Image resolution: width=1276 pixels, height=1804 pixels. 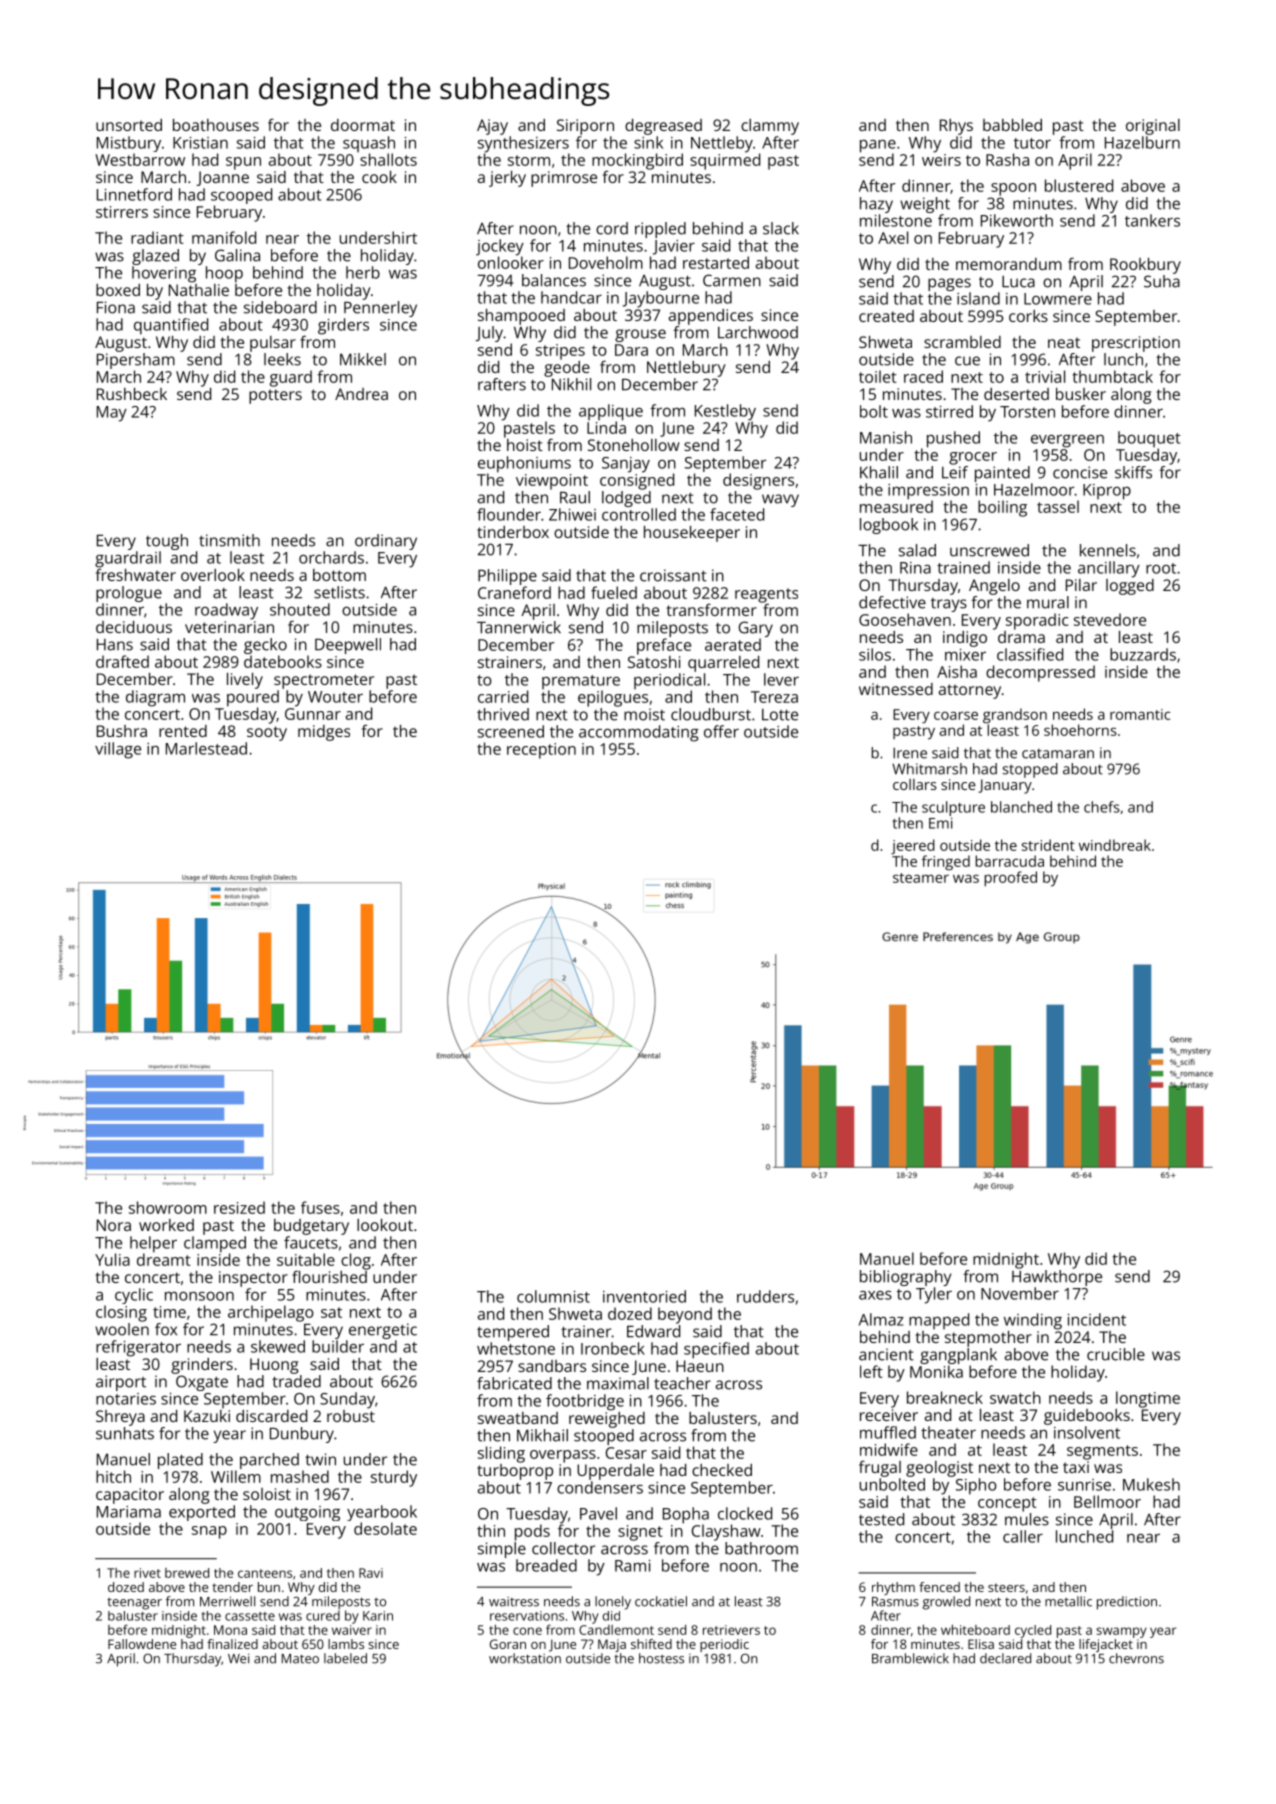 What do you see at coordinates (780, 500) in the screenshot?
I see `wavy` at bounding box center [780, 500].
